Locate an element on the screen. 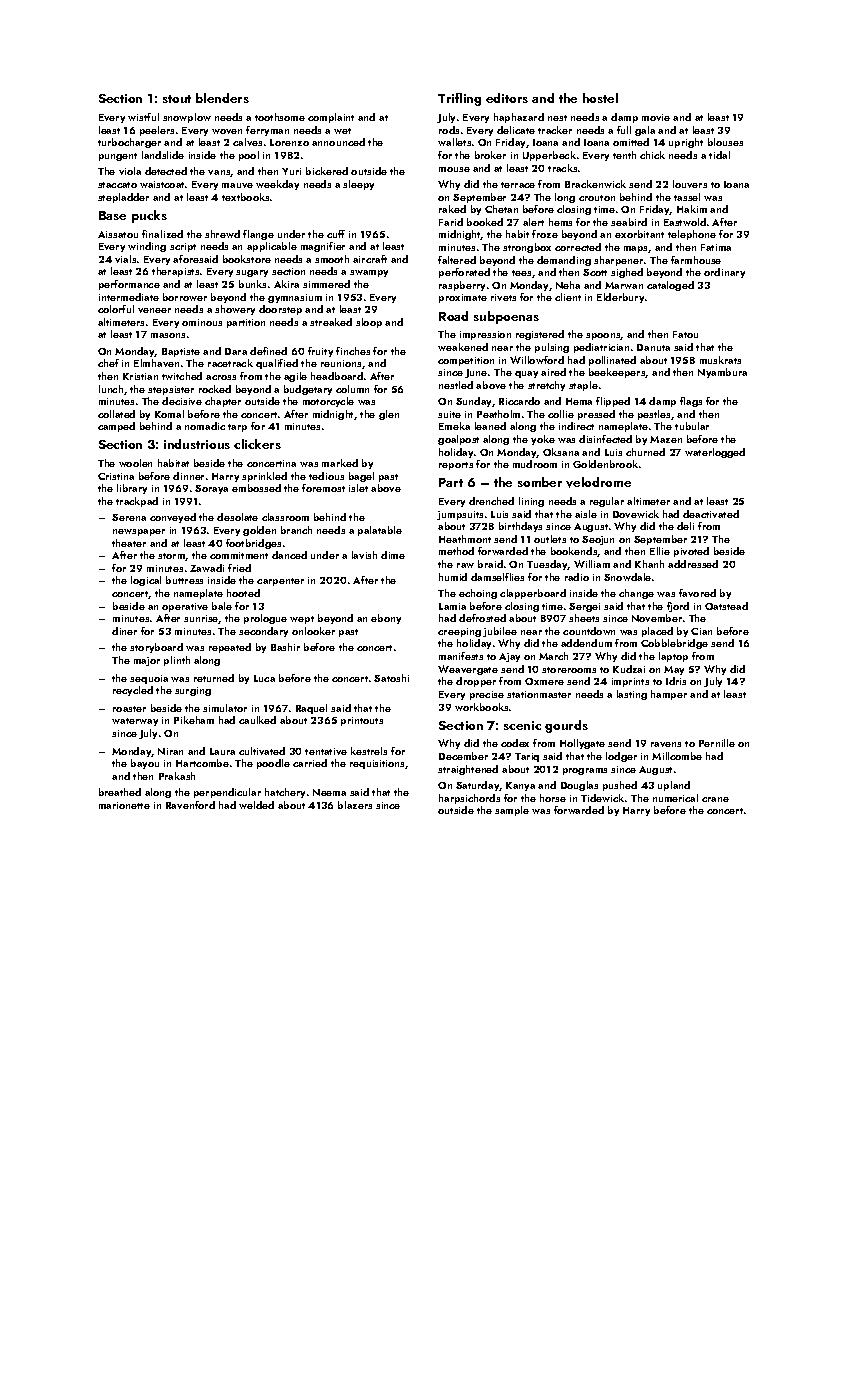 The image size is (849, 1400). gourds is located at coordinates (566, 726).
